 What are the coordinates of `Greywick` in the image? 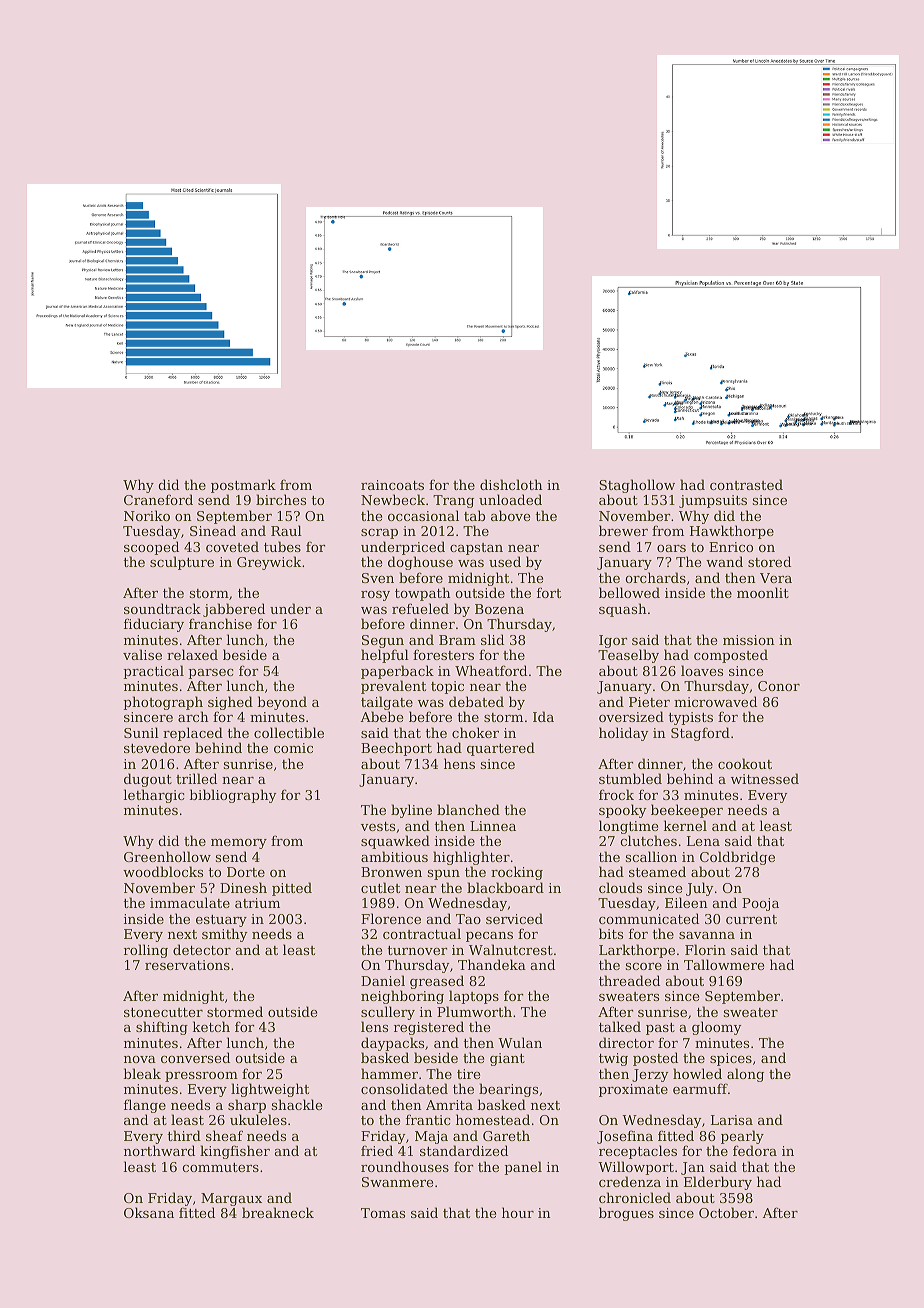 It's located at (269, 563).
